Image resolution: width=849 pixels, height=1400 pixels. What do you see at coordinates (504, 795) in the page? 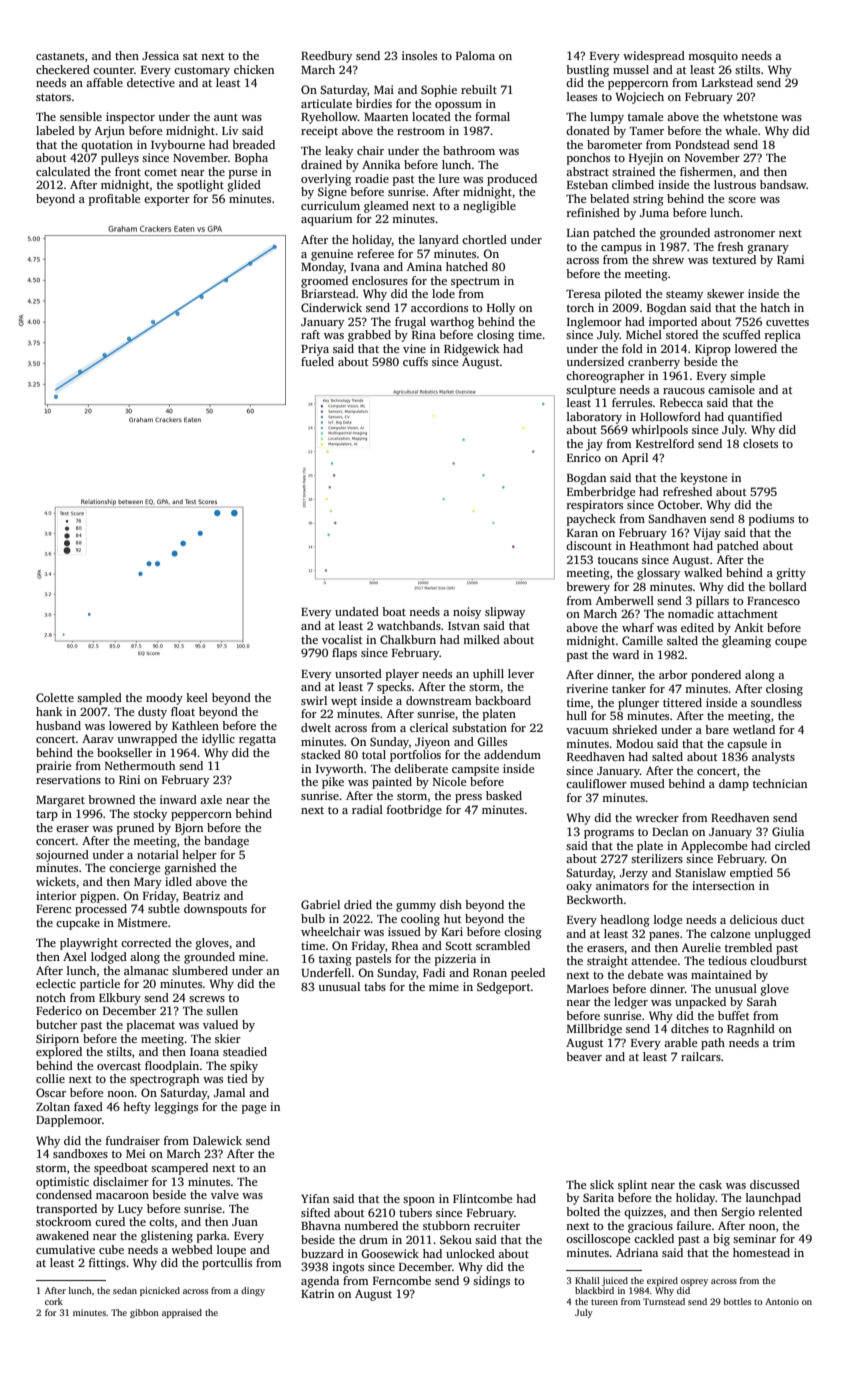
I see `basked` at bounding box center [504, 795].
